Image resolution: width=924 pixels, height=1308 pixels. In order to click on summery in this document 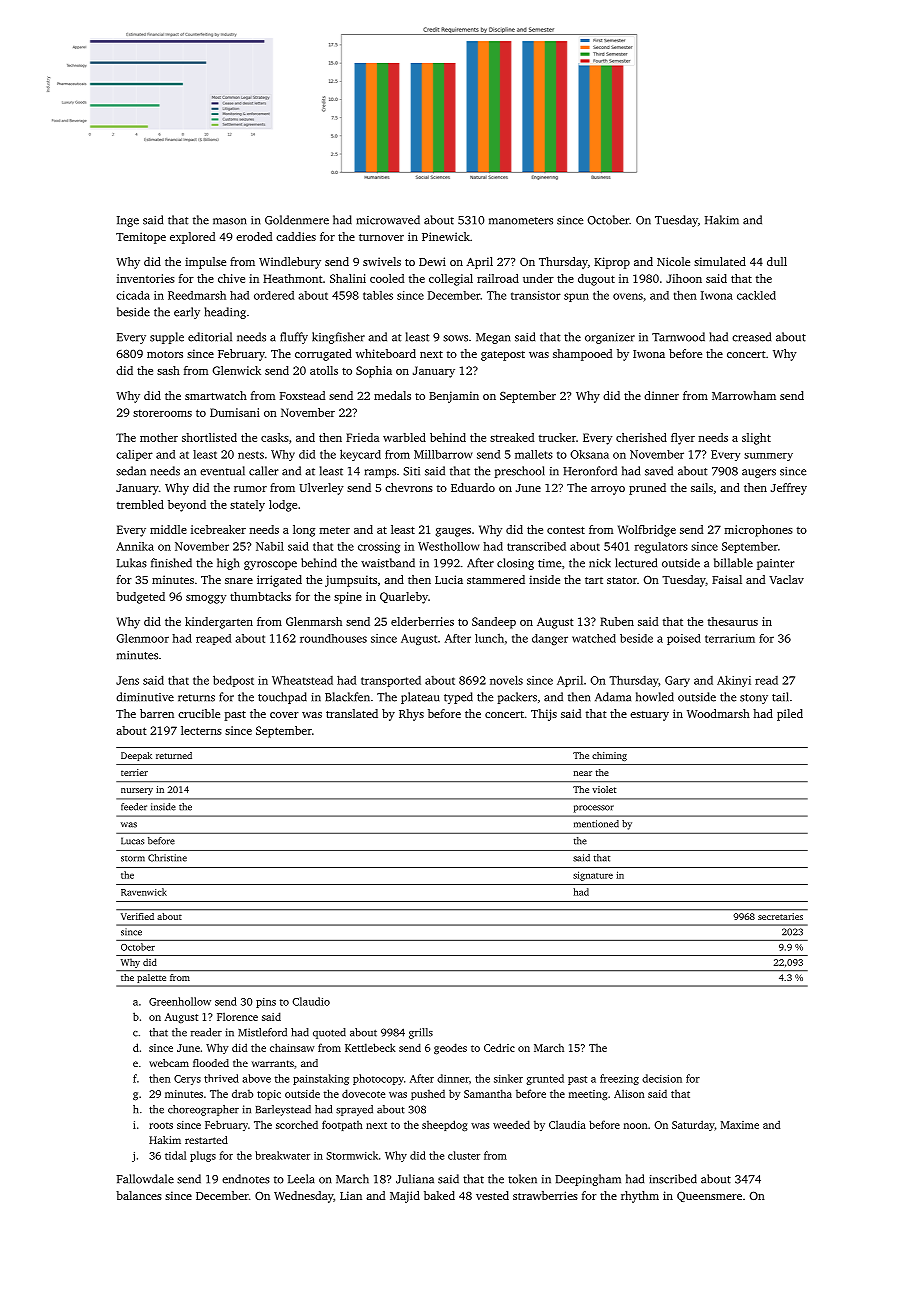, I will do `click(768, 457)`.
